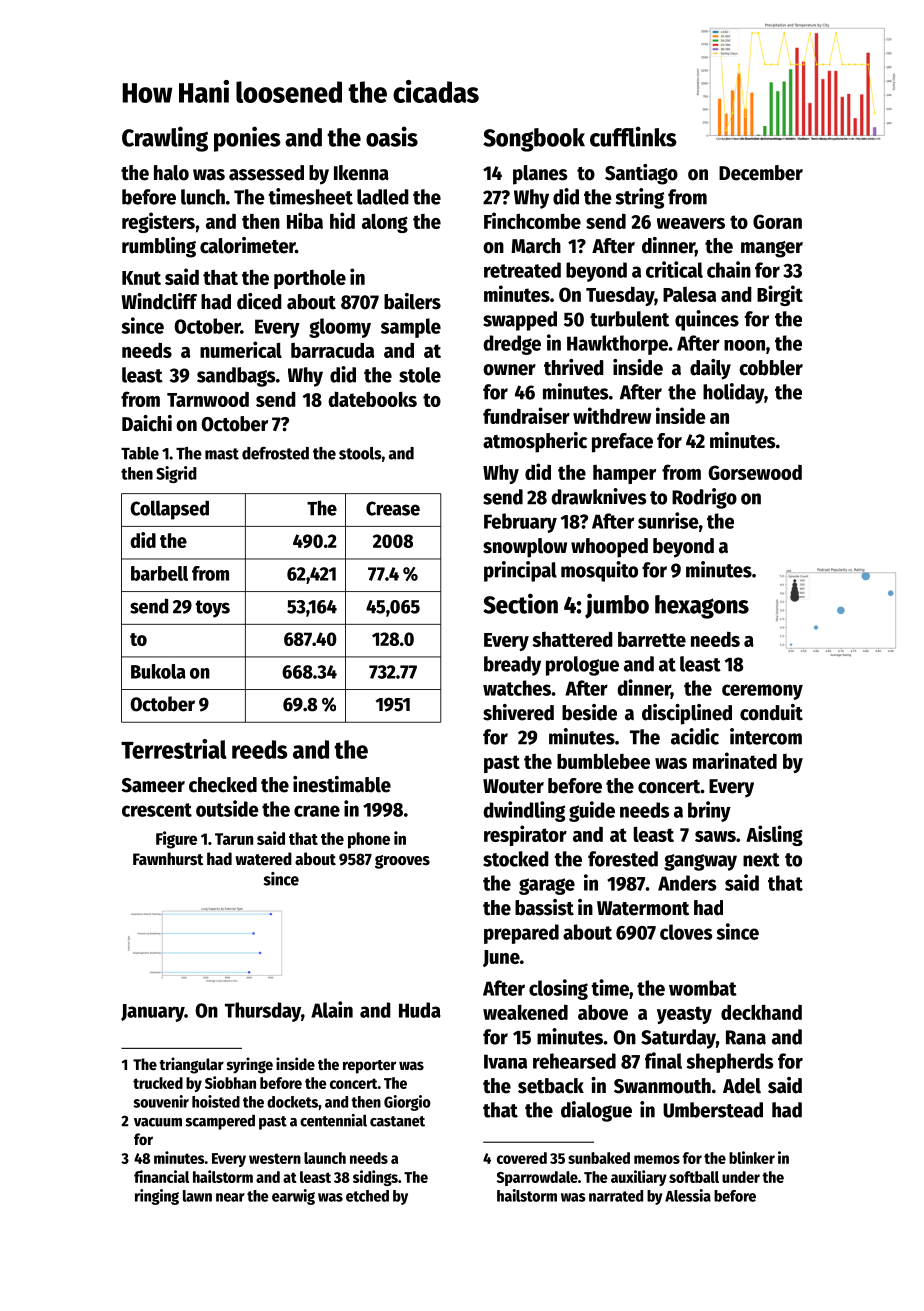  Describe the element at coordinates (525, 835) in the document. I see `respirator` at that location.
